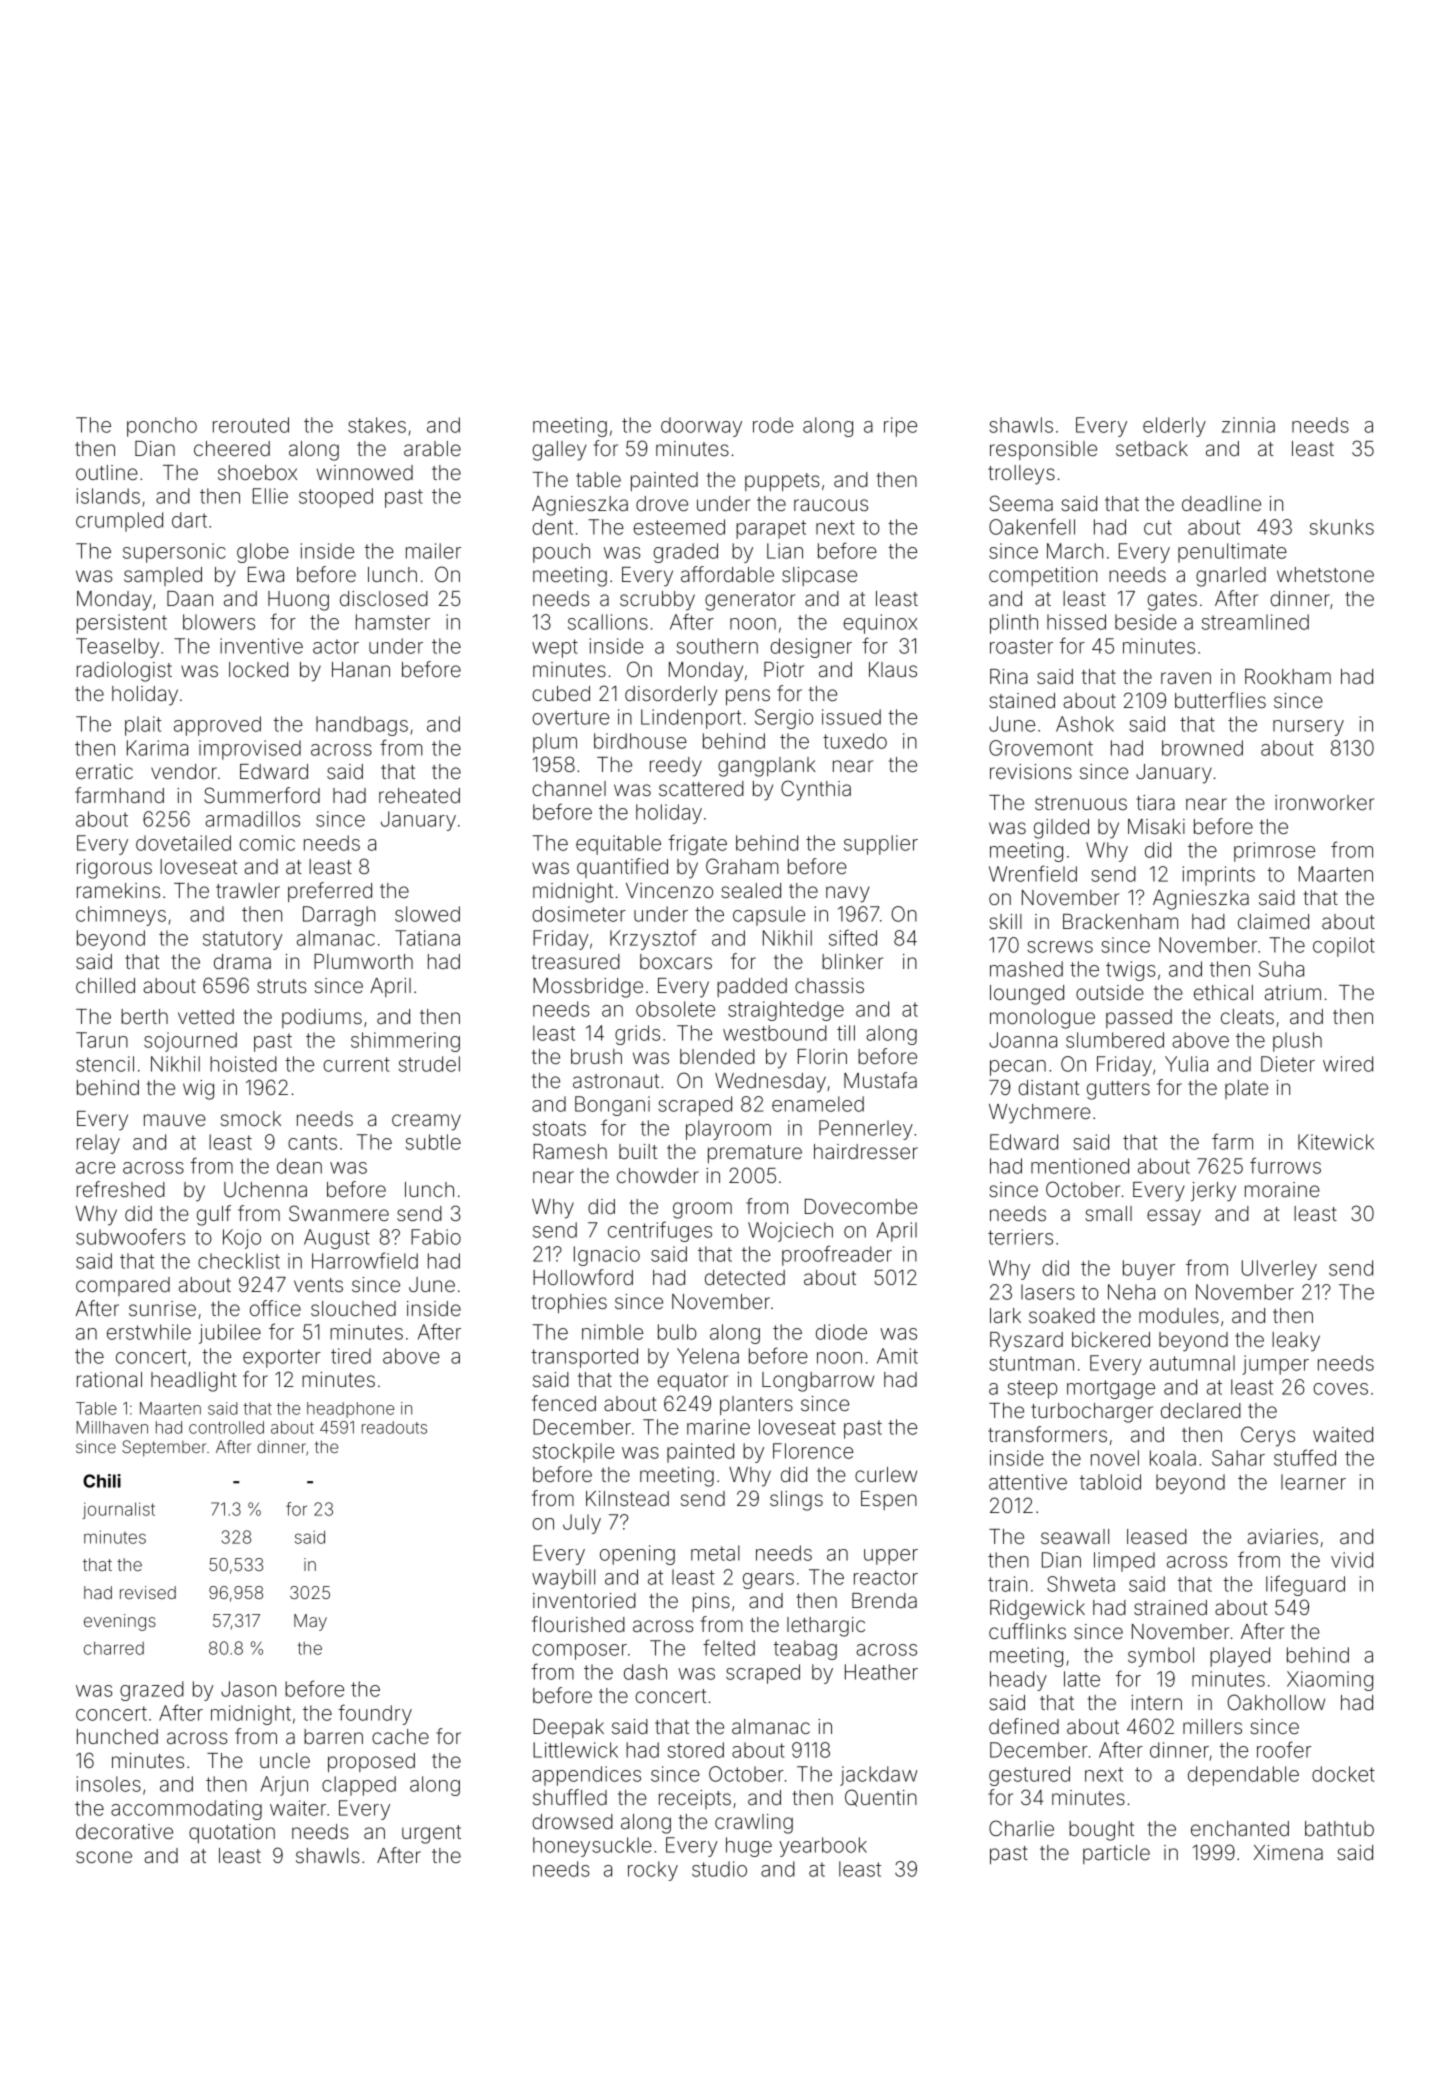 The height and width of the screenshot is (2100, 1450). I want to click on quotation, so click(232, 1833).
